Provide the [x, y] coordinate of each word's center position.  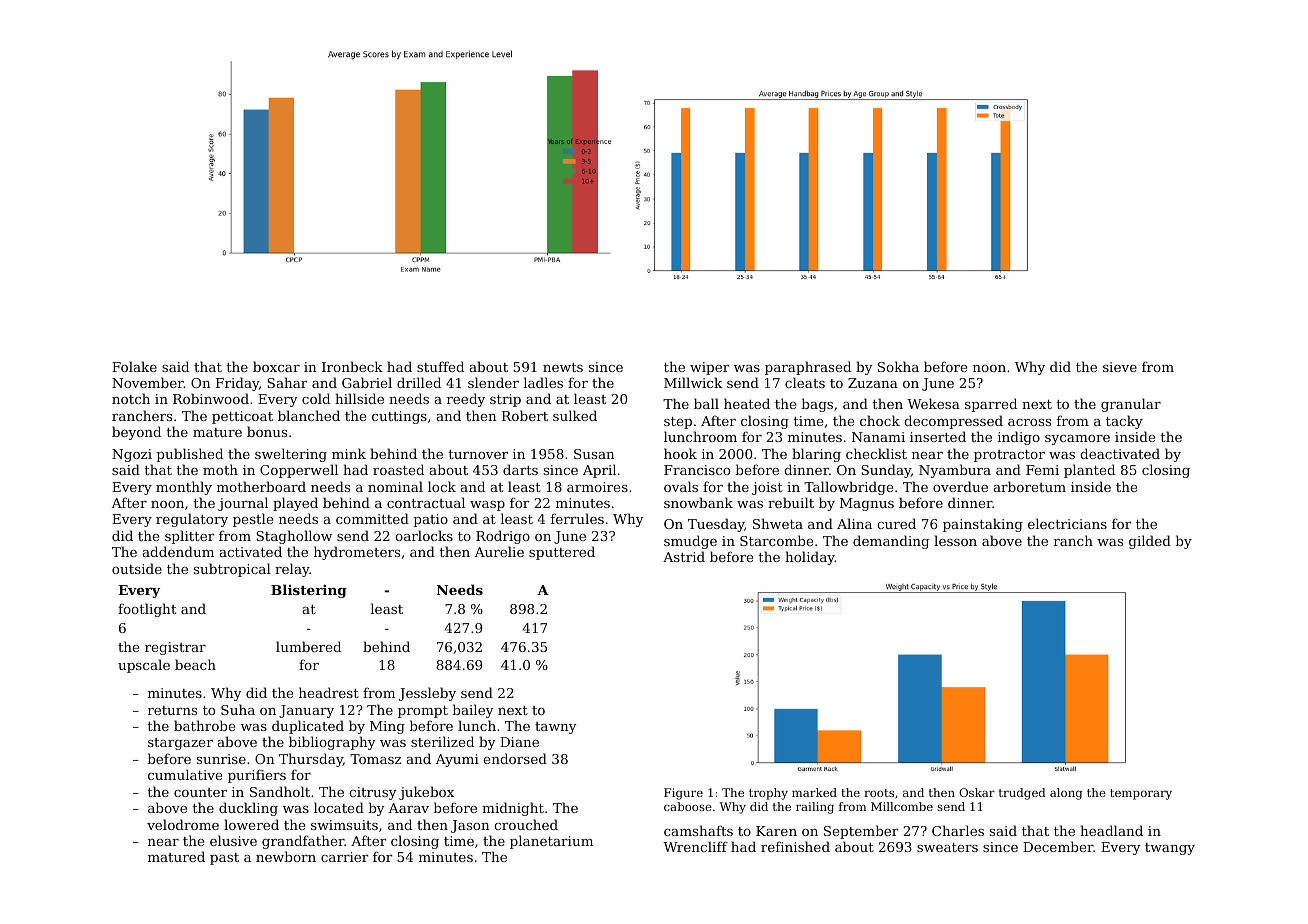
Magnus [867, 504]
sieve [1120, 367]
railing [815, 808]
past [224, 859]
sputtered [562, 553]
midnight [513, 809]
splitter [190, 537]
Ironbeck [352, 366]
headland [1111, 830]
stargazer [180, 744]
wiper [710, 368]
